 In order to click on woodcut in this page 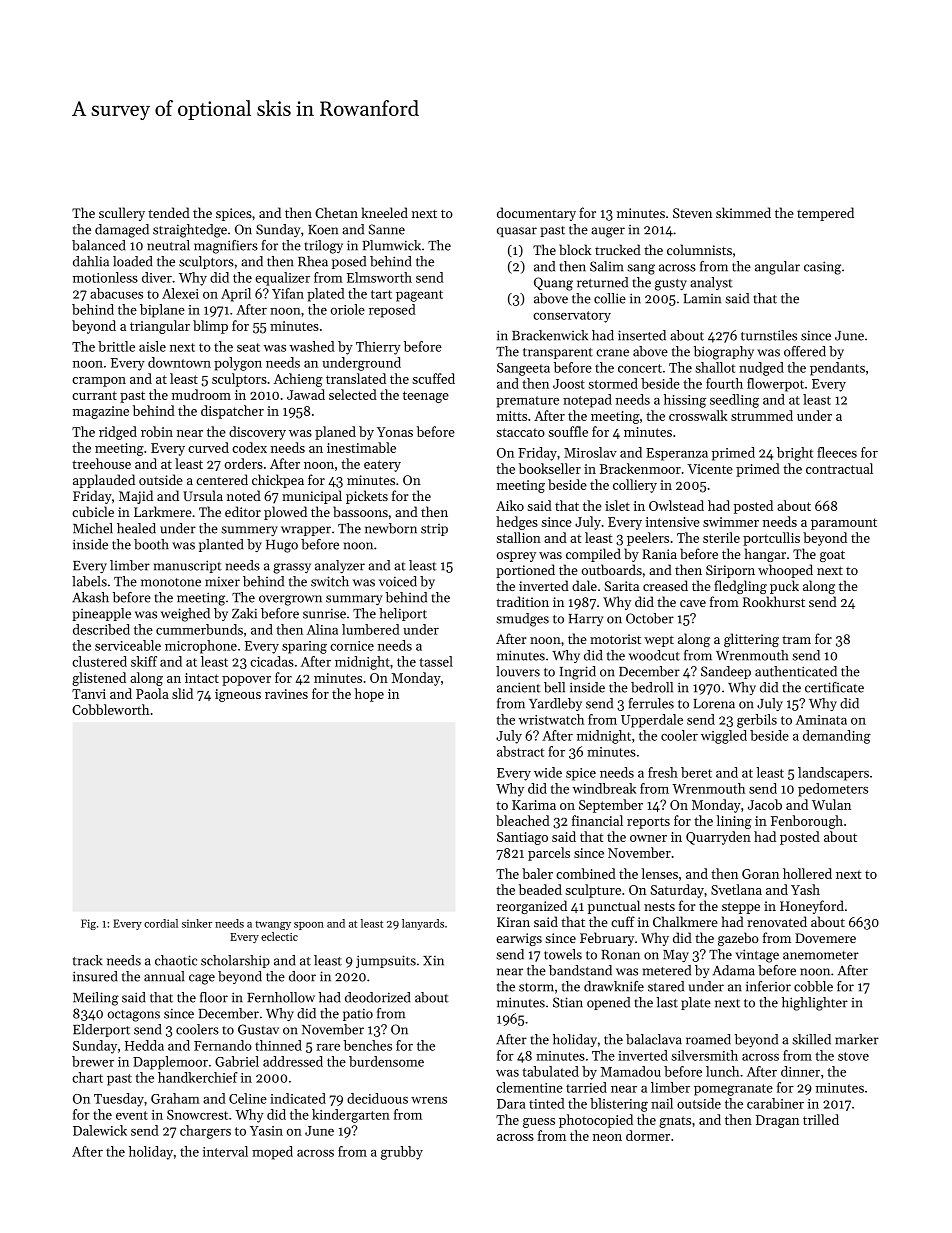, I will do `click(654, 655)`.
